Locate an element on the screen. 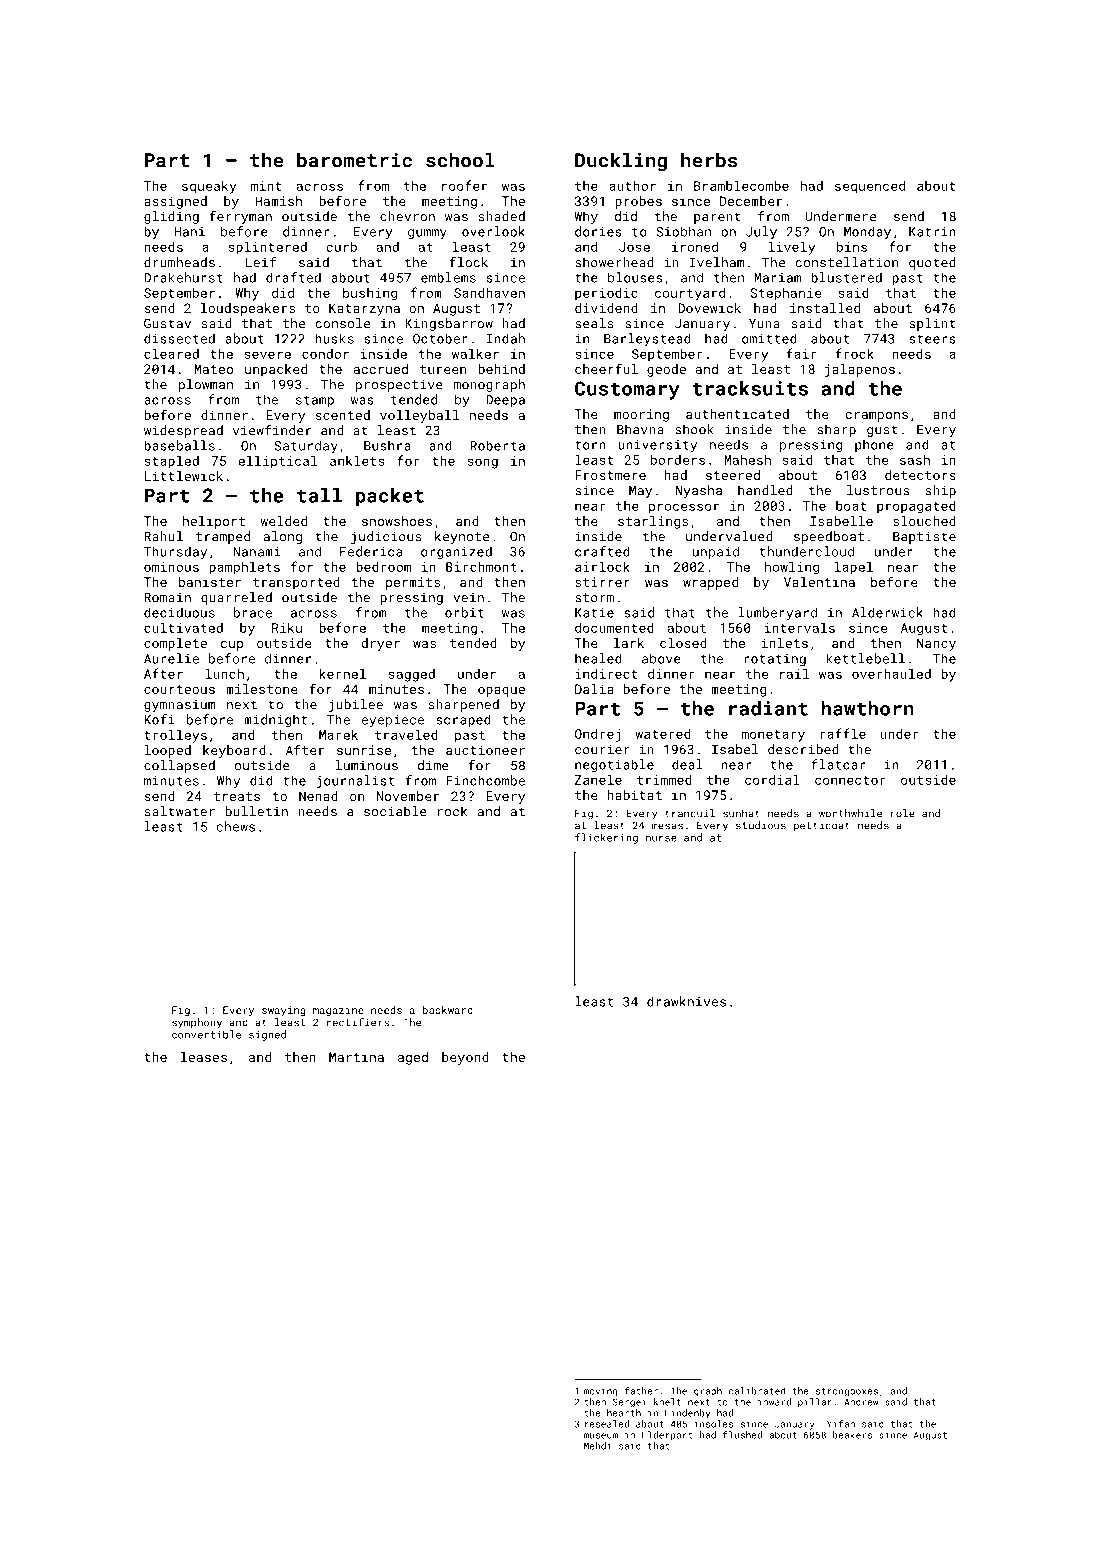 The width and height of the screenshot is (1100, 1556). barometric is located at coordinates (354, 160).
